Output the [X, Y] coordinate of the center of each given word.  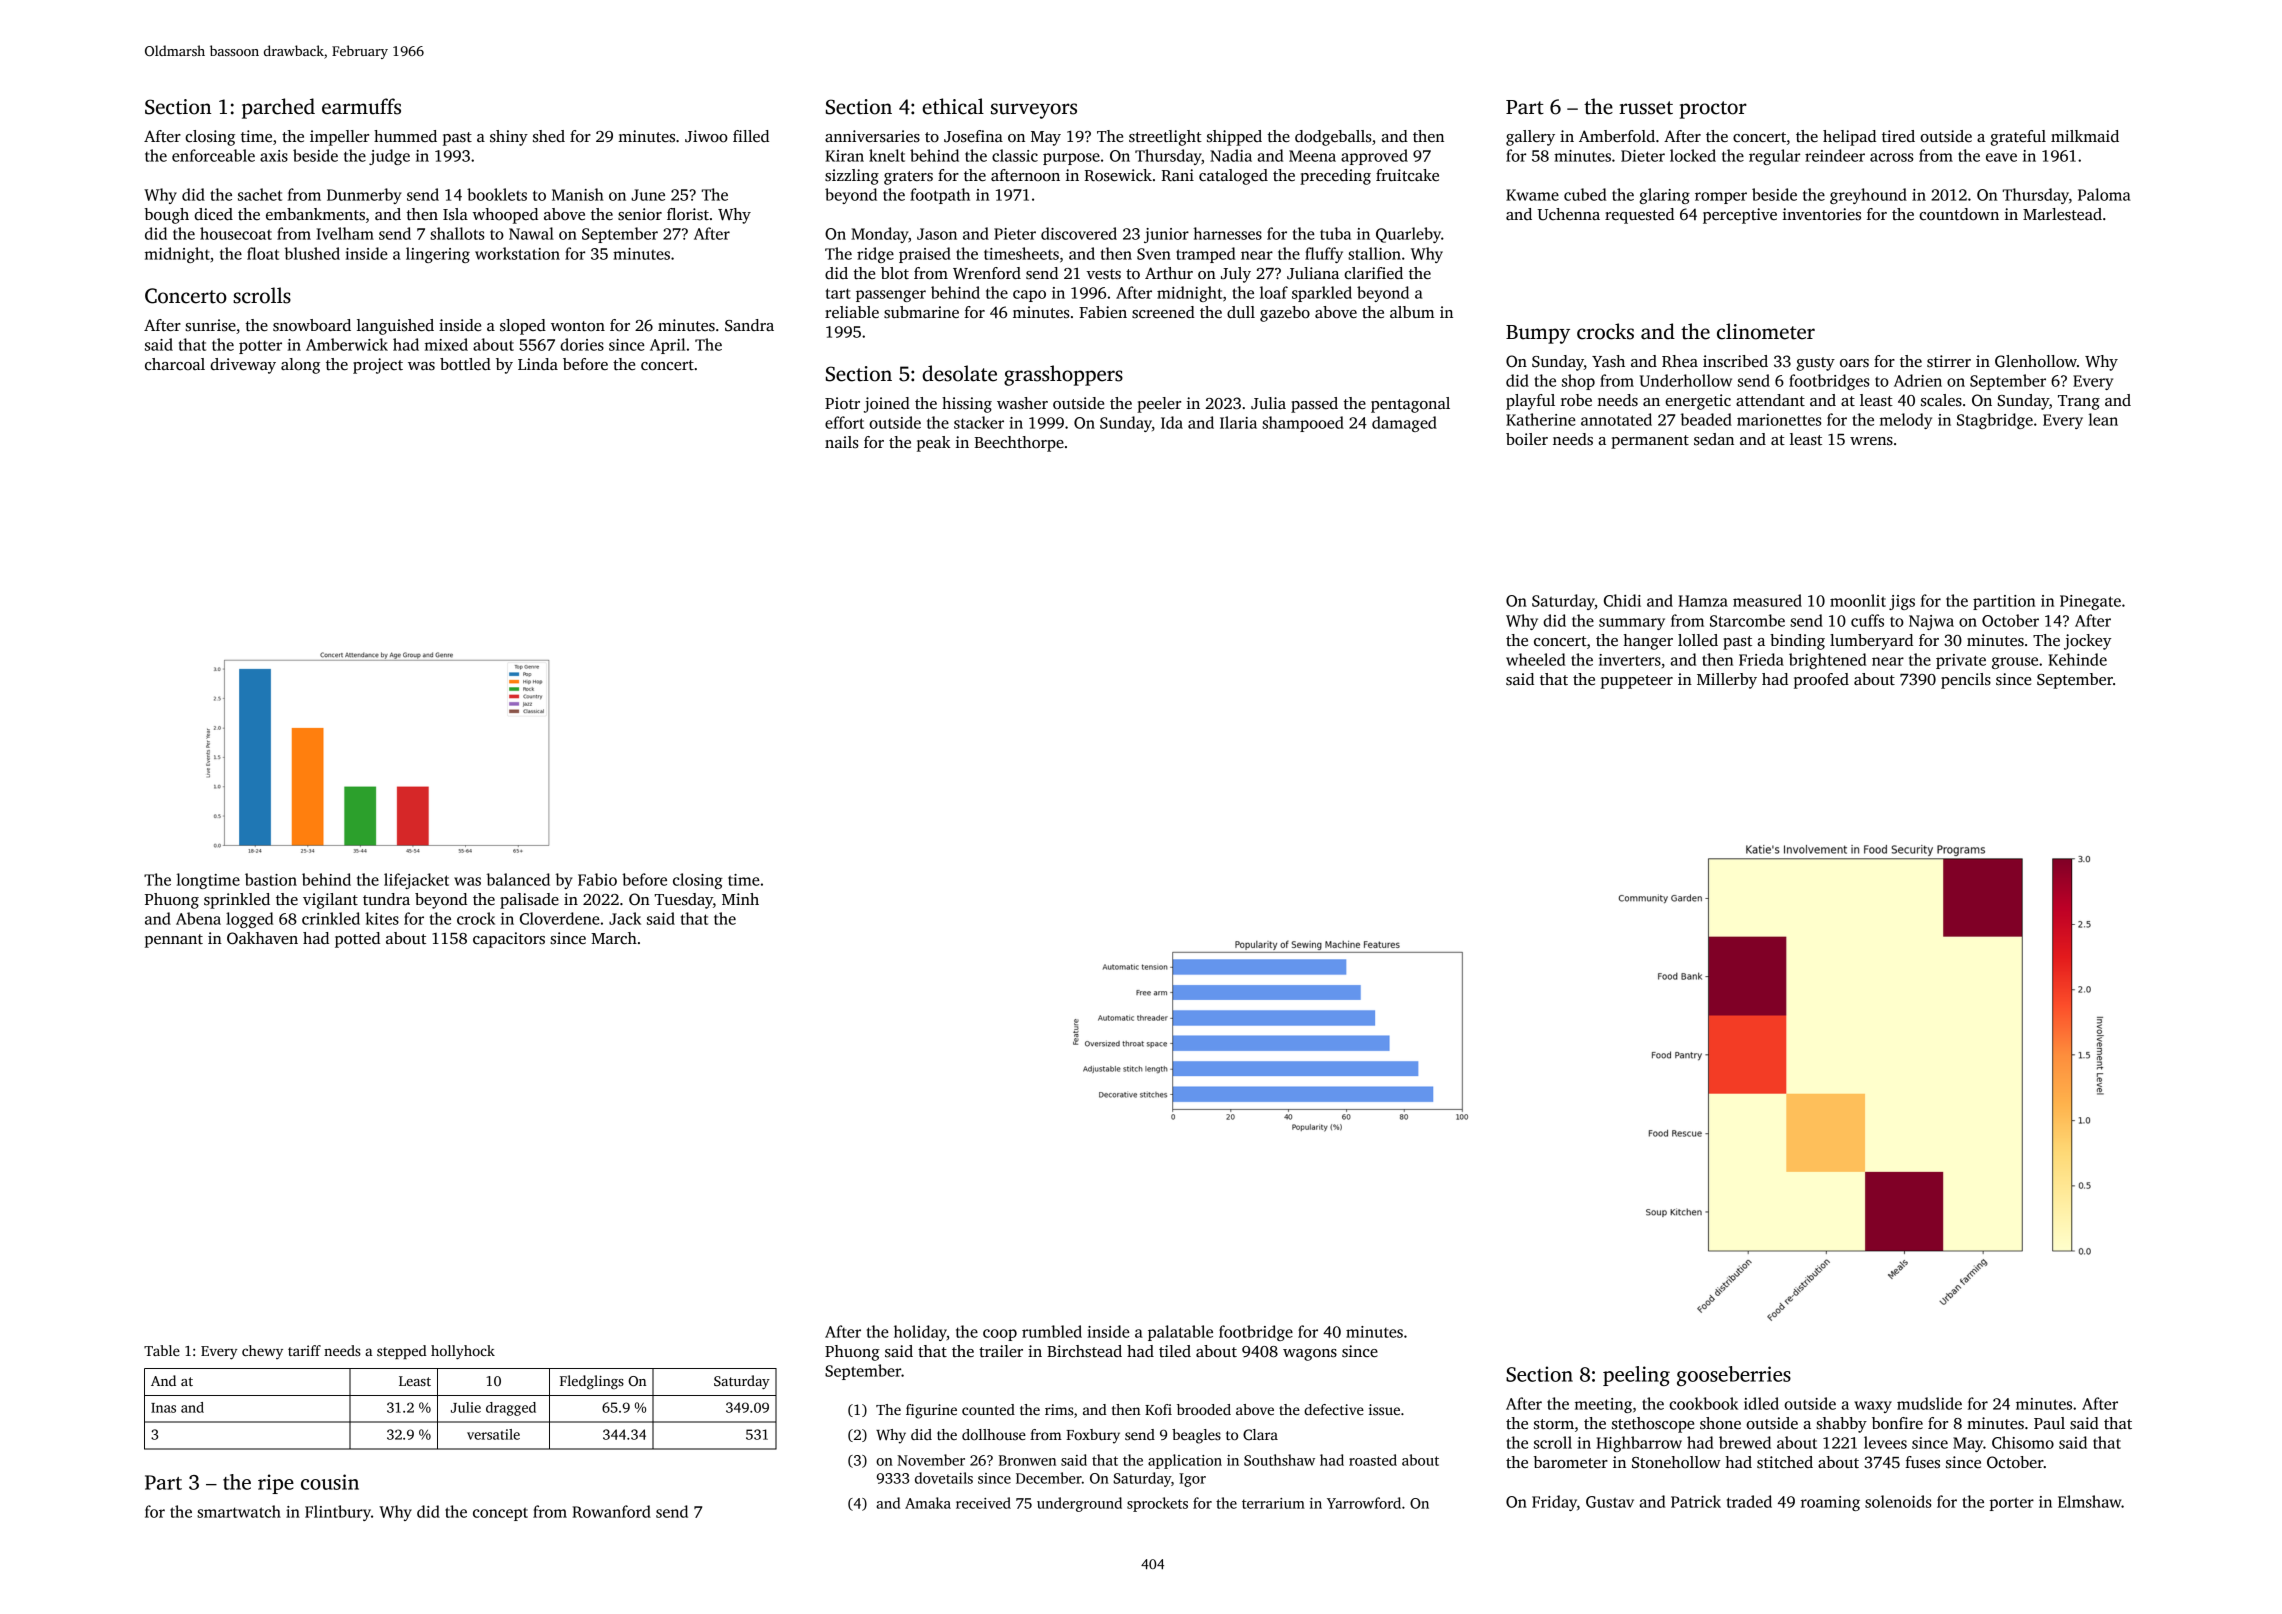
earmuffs [361, 106]
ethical [953, 106]
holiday [920, 1333]
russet [1646, 108]
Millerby [1727, 681]
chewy [262, 1352]
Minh [740, 899]
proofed [1821, 681]
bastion [271, 879]
